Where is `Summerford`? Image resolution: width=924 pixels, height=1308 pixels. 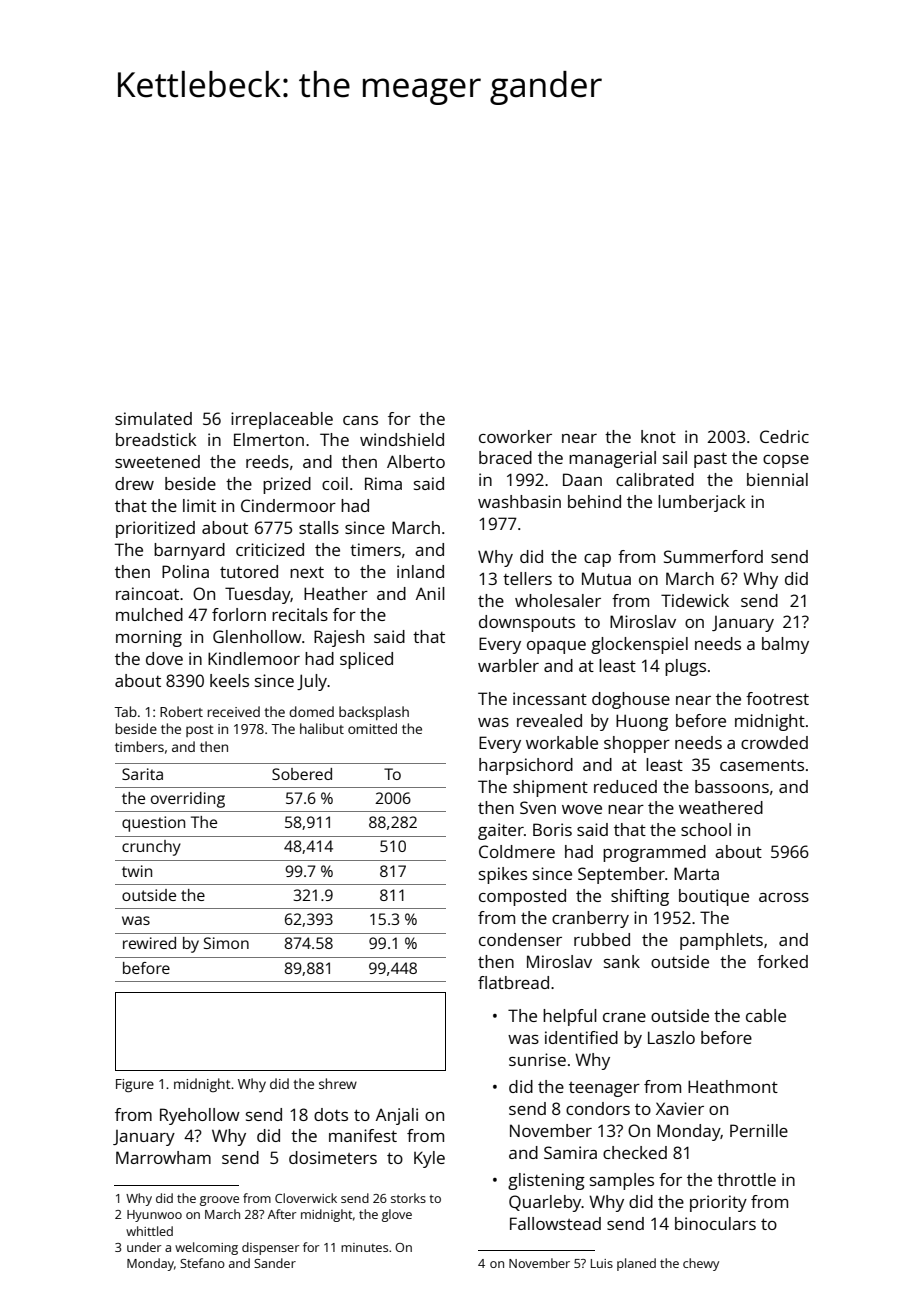
Summerford is located at coordinates (713, 556).
